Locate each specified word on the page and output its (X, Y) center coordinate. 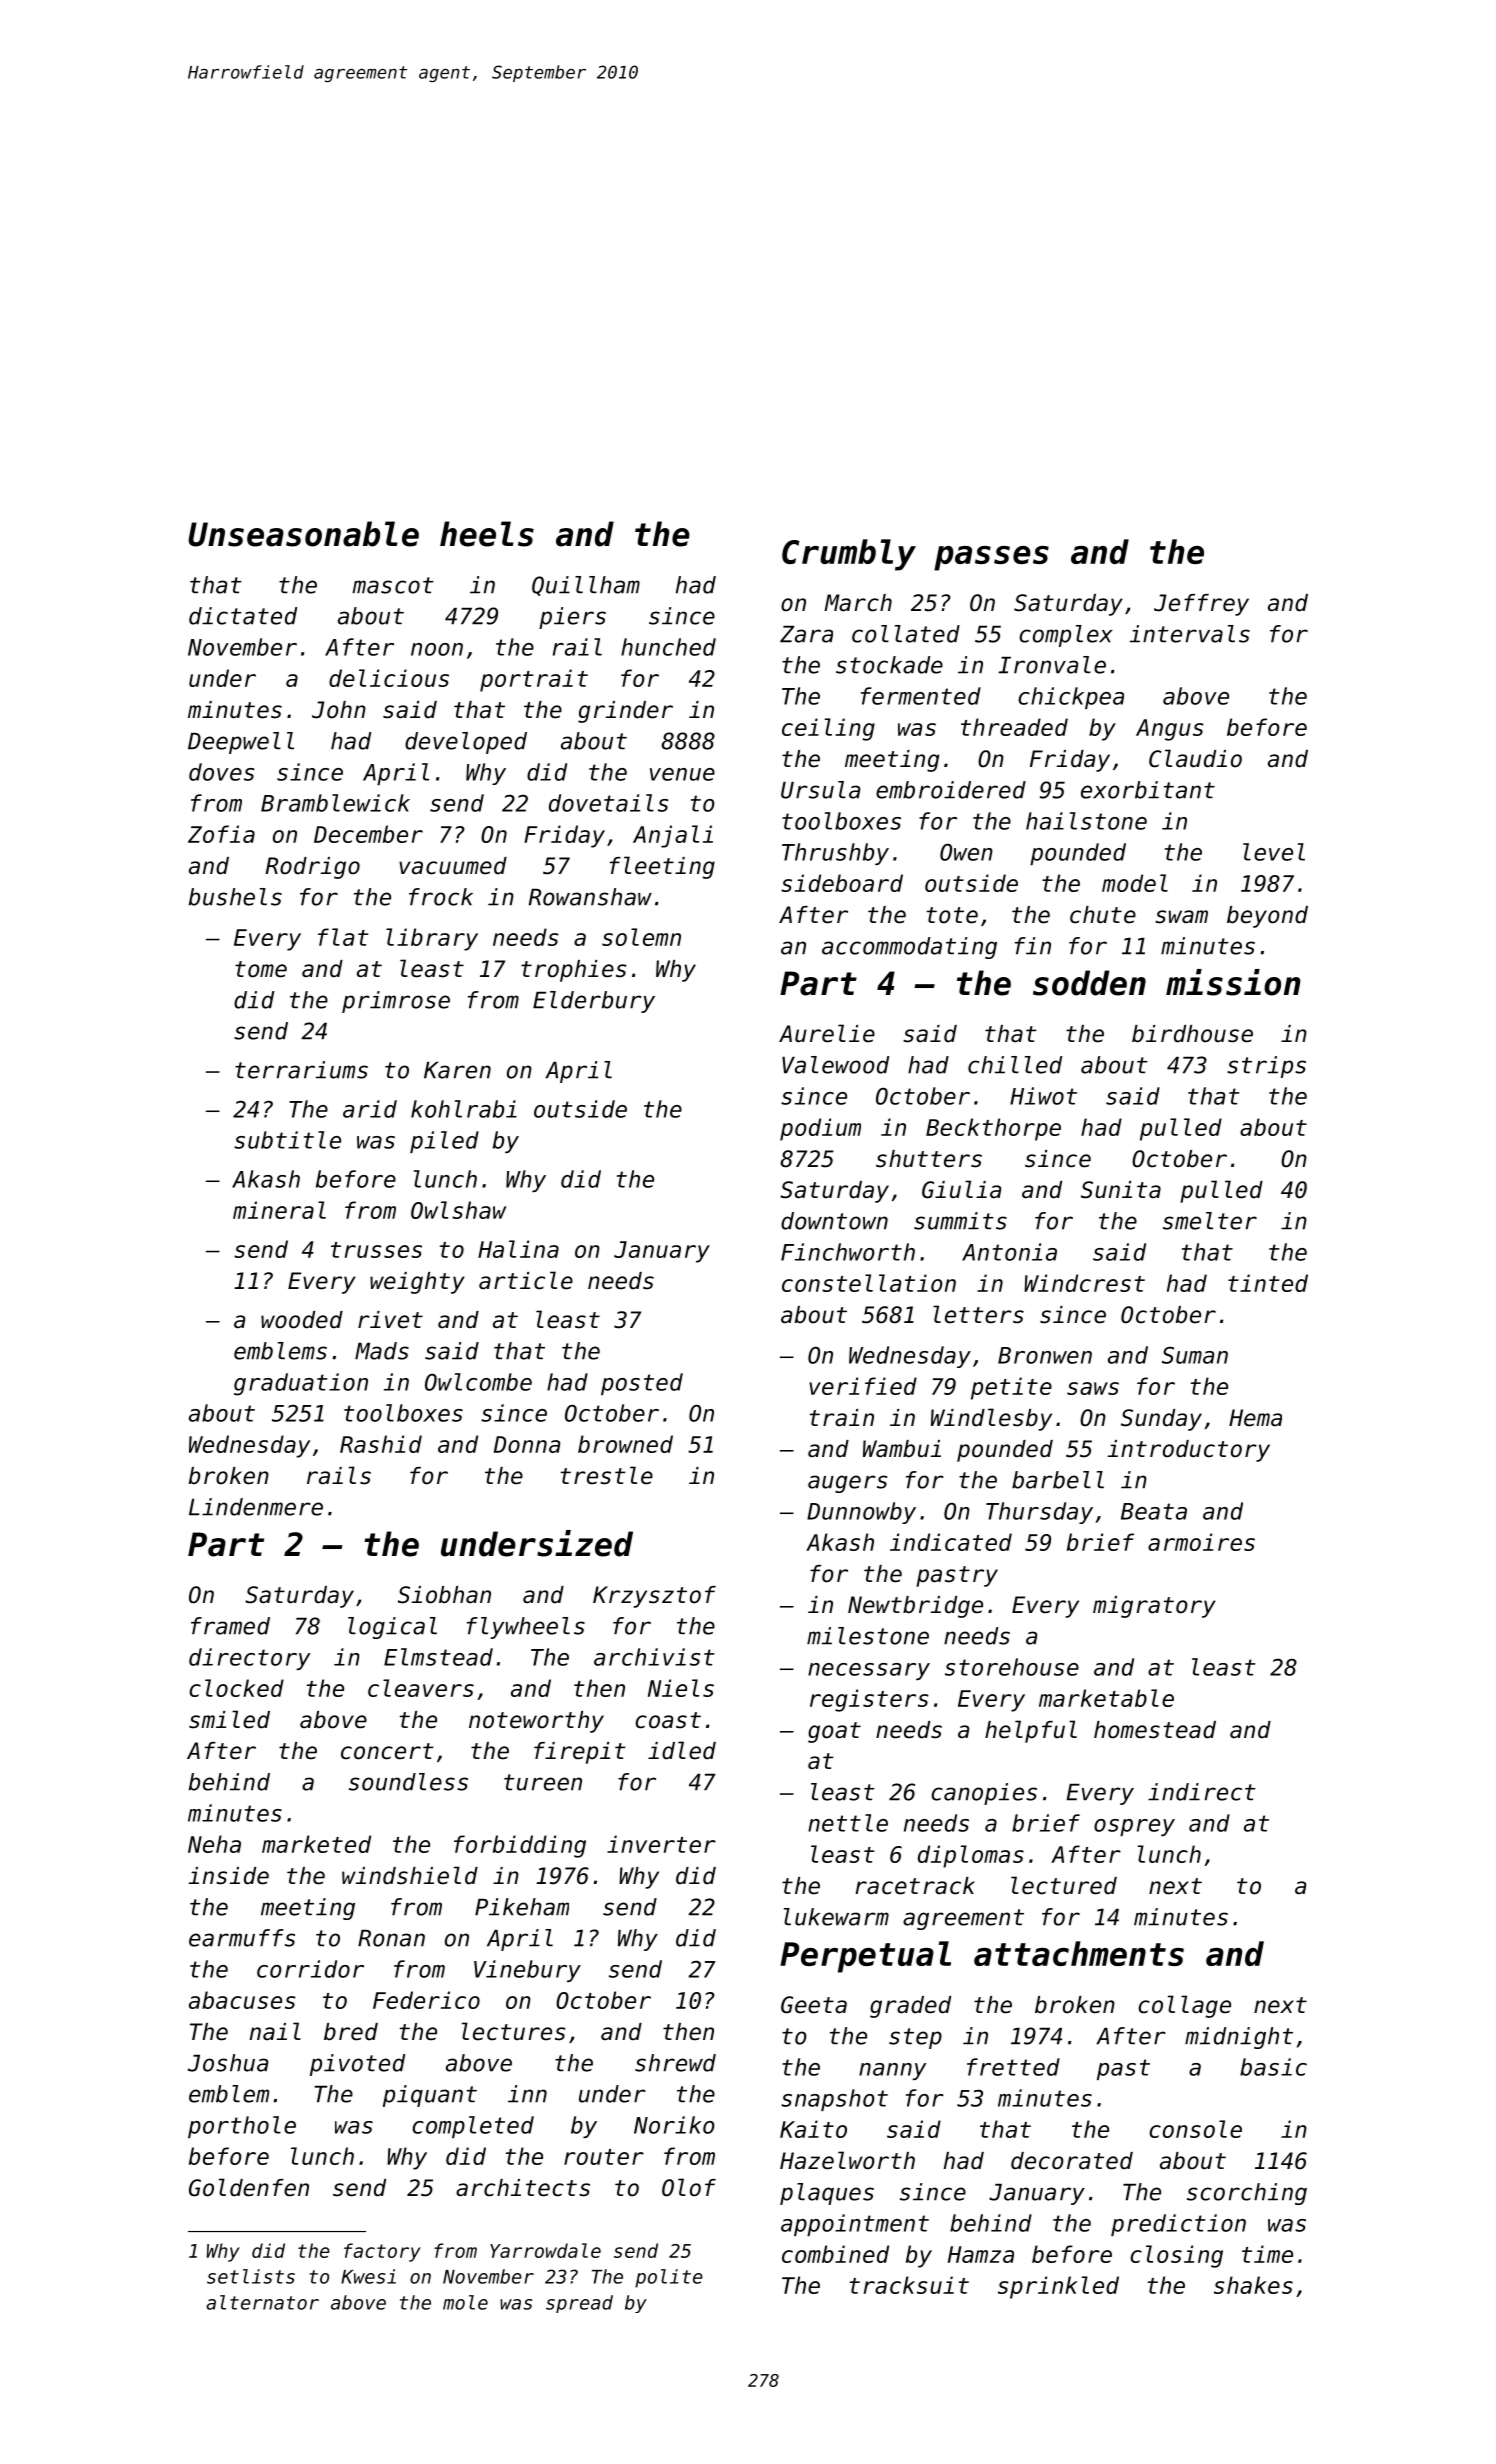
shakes (1253, 2285)
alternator (262, 2302)
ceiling (828, 729)
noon (437, 649)
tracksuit (909, 2285)
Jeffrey (1201, 605)
